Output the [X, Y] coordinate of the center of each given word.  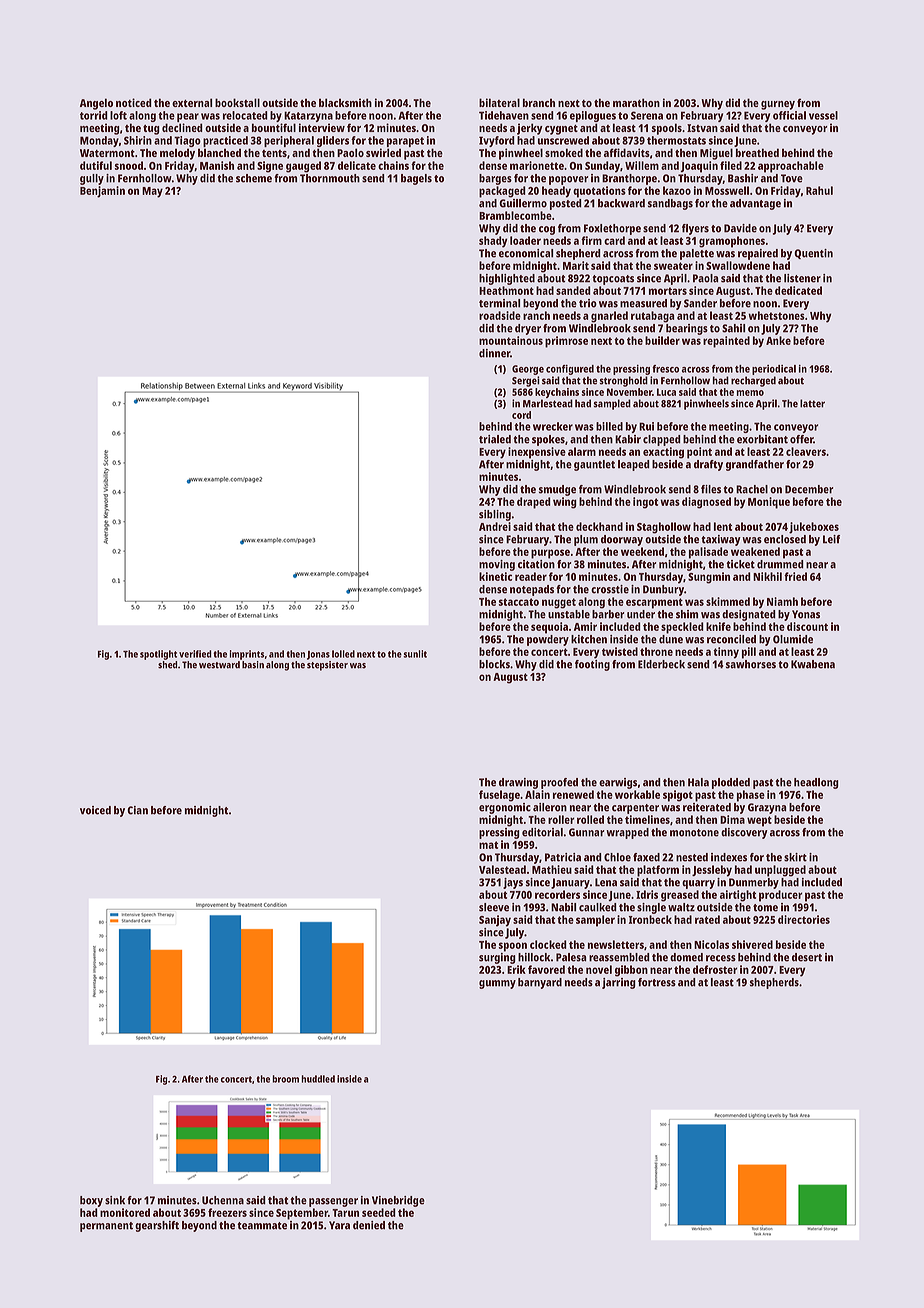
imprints [247, 655]
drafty [708, 465]
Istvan [702, 128]
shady [493, 242]
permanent [106, 1227]
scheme [254, 178]
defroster [715, 969]
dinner [494, 353]
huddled [318, 1079]
